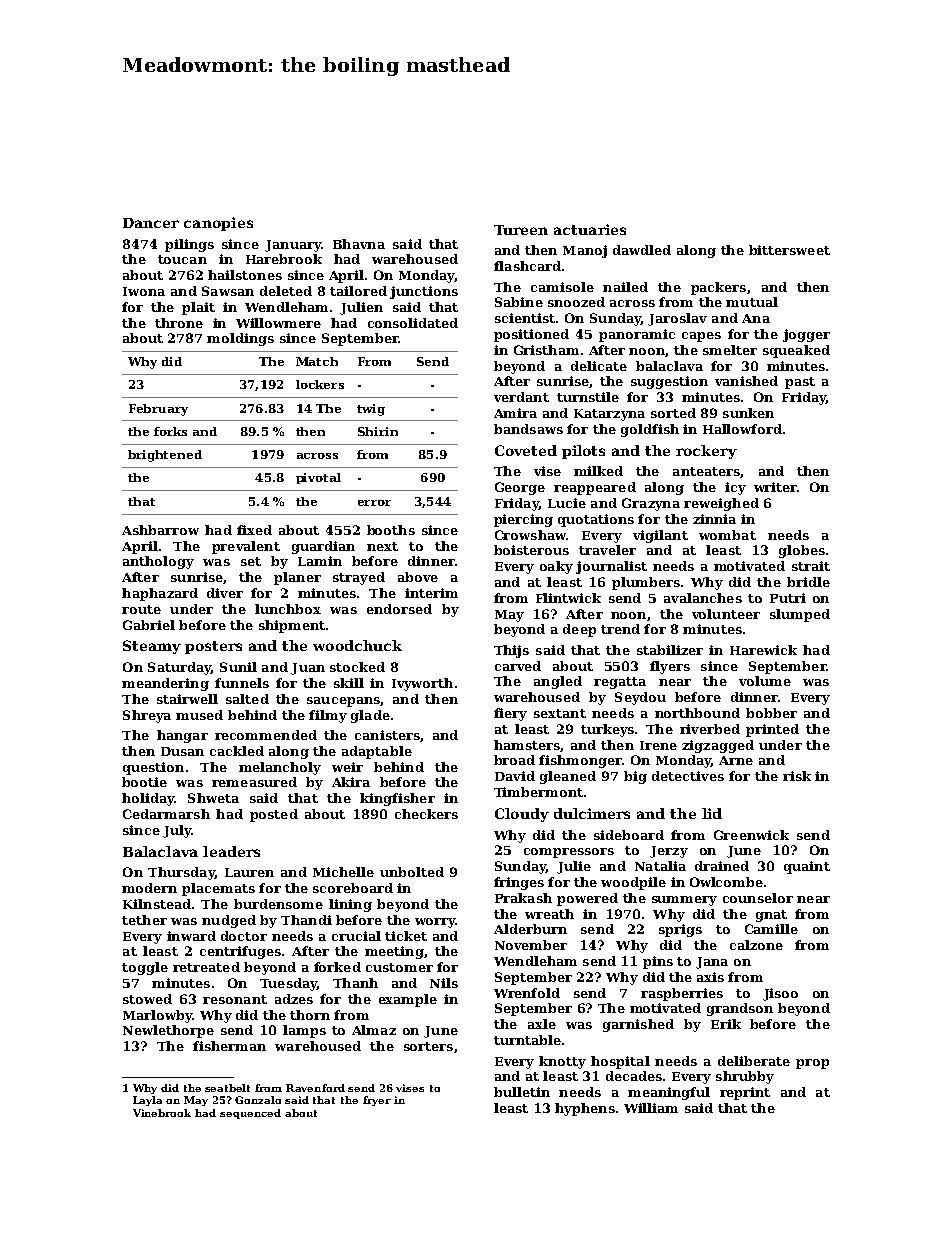 The image size is (952, 1233). What do you see at coordinates (590, 229) in the screenshot?
I see `actuaries` at bounding box center [590, 229].
